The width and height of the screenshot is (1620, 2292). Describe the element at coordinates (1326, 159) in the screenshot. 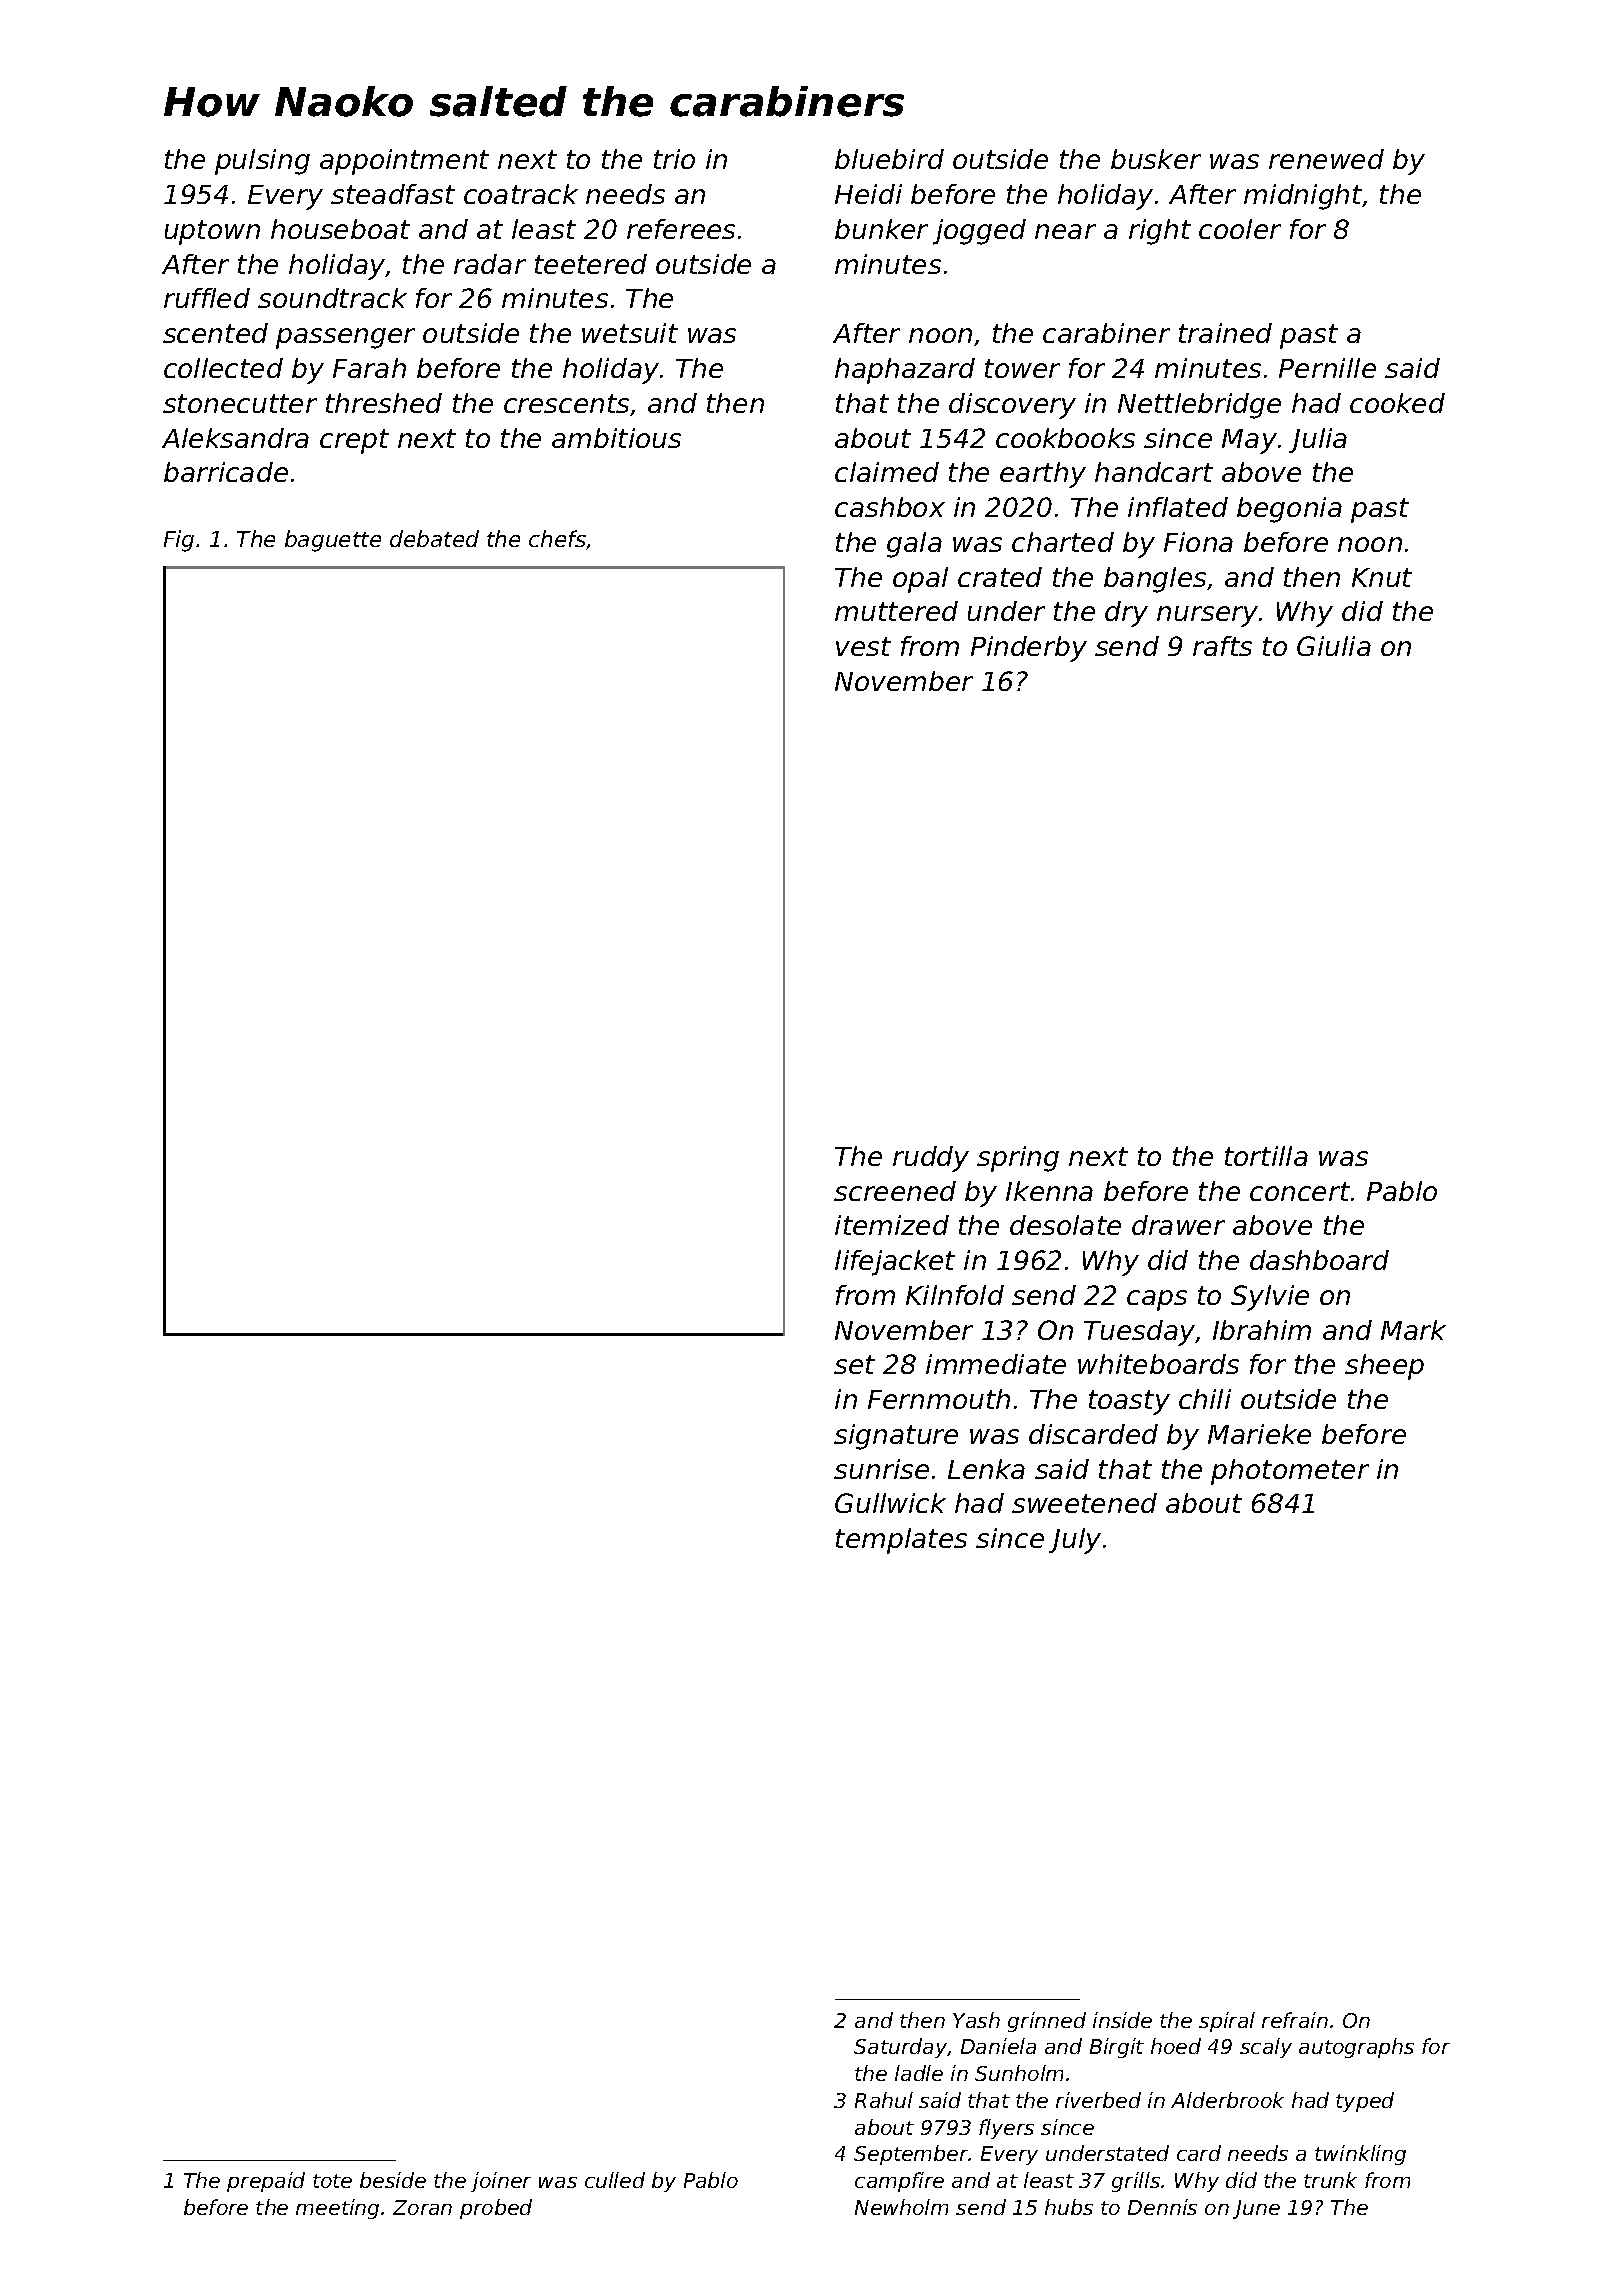

I see `renewed` at that location.
